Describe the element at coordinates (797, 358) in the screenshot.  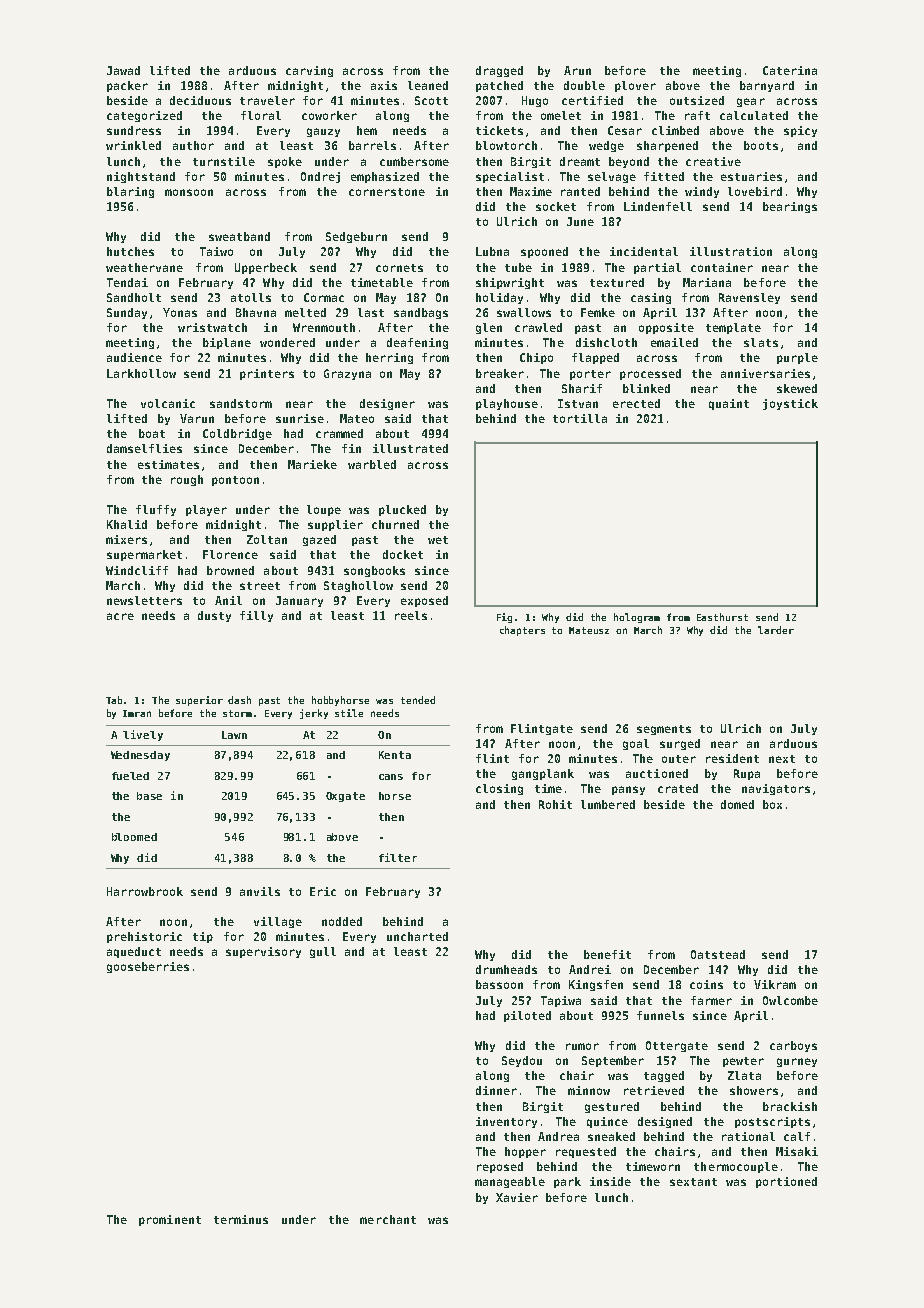
I see `purple` at that location.
